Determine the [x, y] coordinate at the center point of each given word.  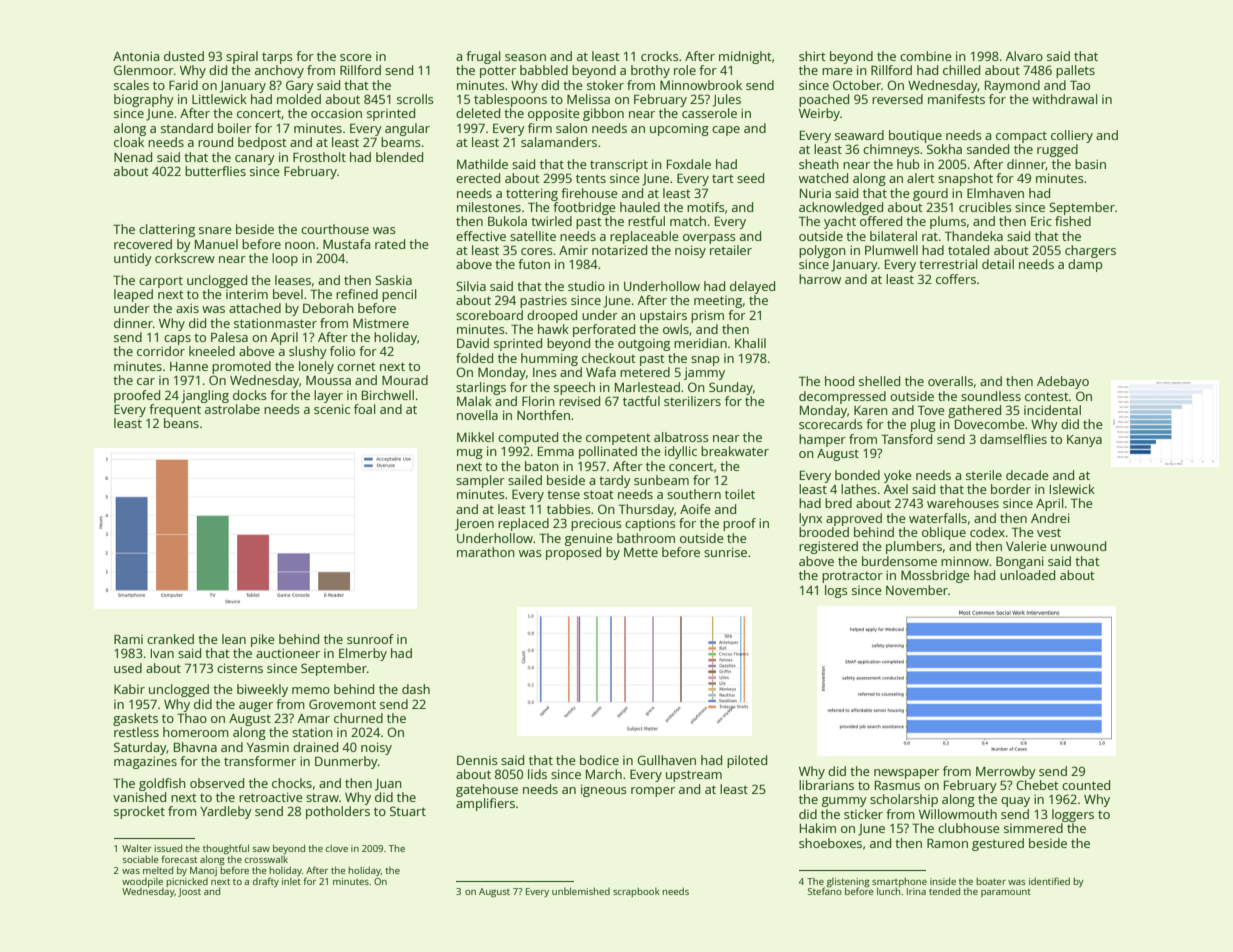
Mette [641, 552]
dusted [184, 56]
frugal [483, 57]
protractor [852, 577]
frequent [175, 410]
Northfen [543, 415]
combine [926, 56]
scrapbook [636, 892]
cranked [170, 639]
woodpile [142, 882]
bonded [857, 475]
